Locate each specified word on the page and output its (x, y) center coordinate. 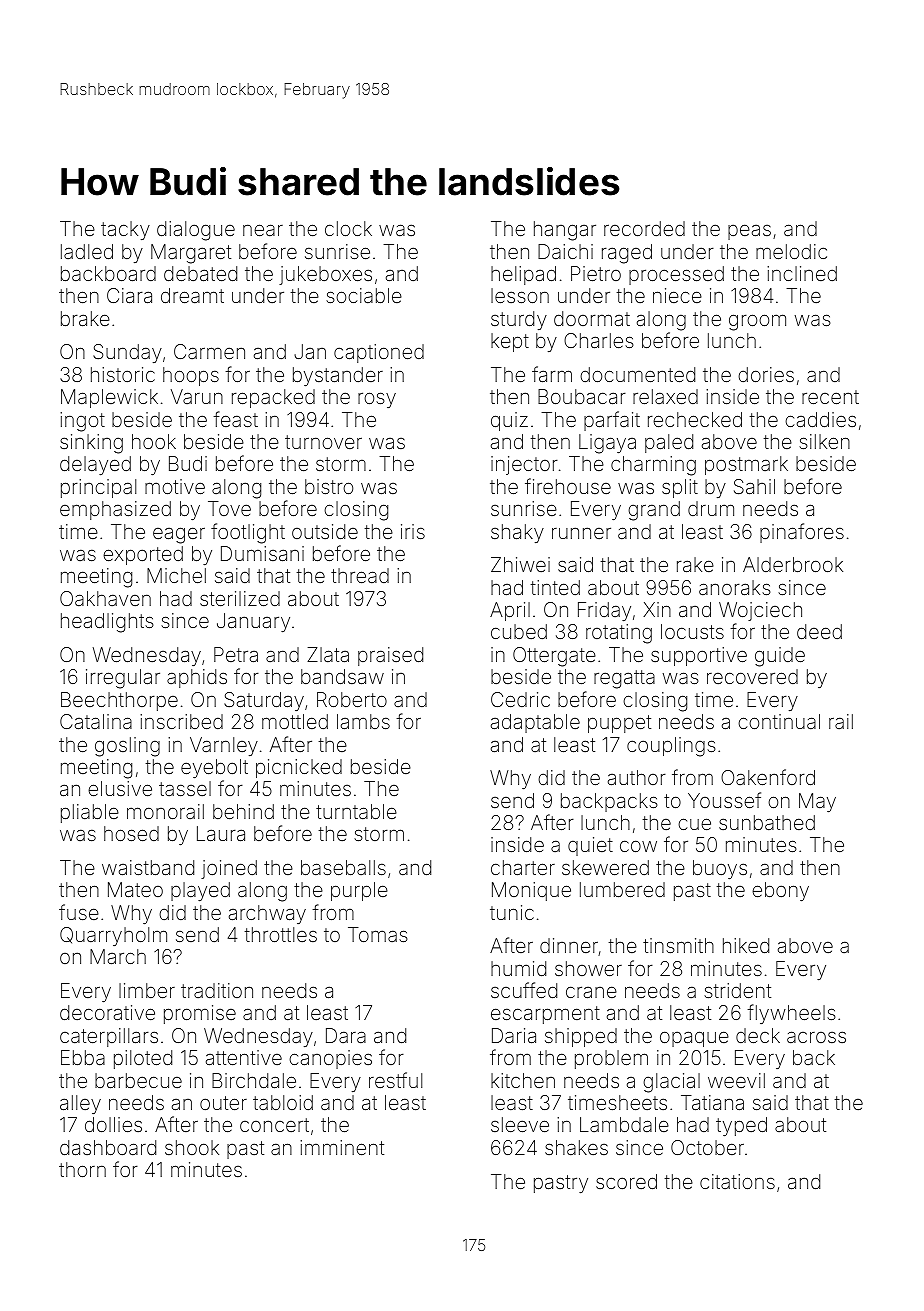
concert (274, 1125)
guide (780, 657)
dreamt (192, 295)
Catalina (96, 721)
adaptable (535, 723)
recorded (644, 228)
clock (348, 228)
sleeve (520, 1124)
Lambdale (624, 1124)
